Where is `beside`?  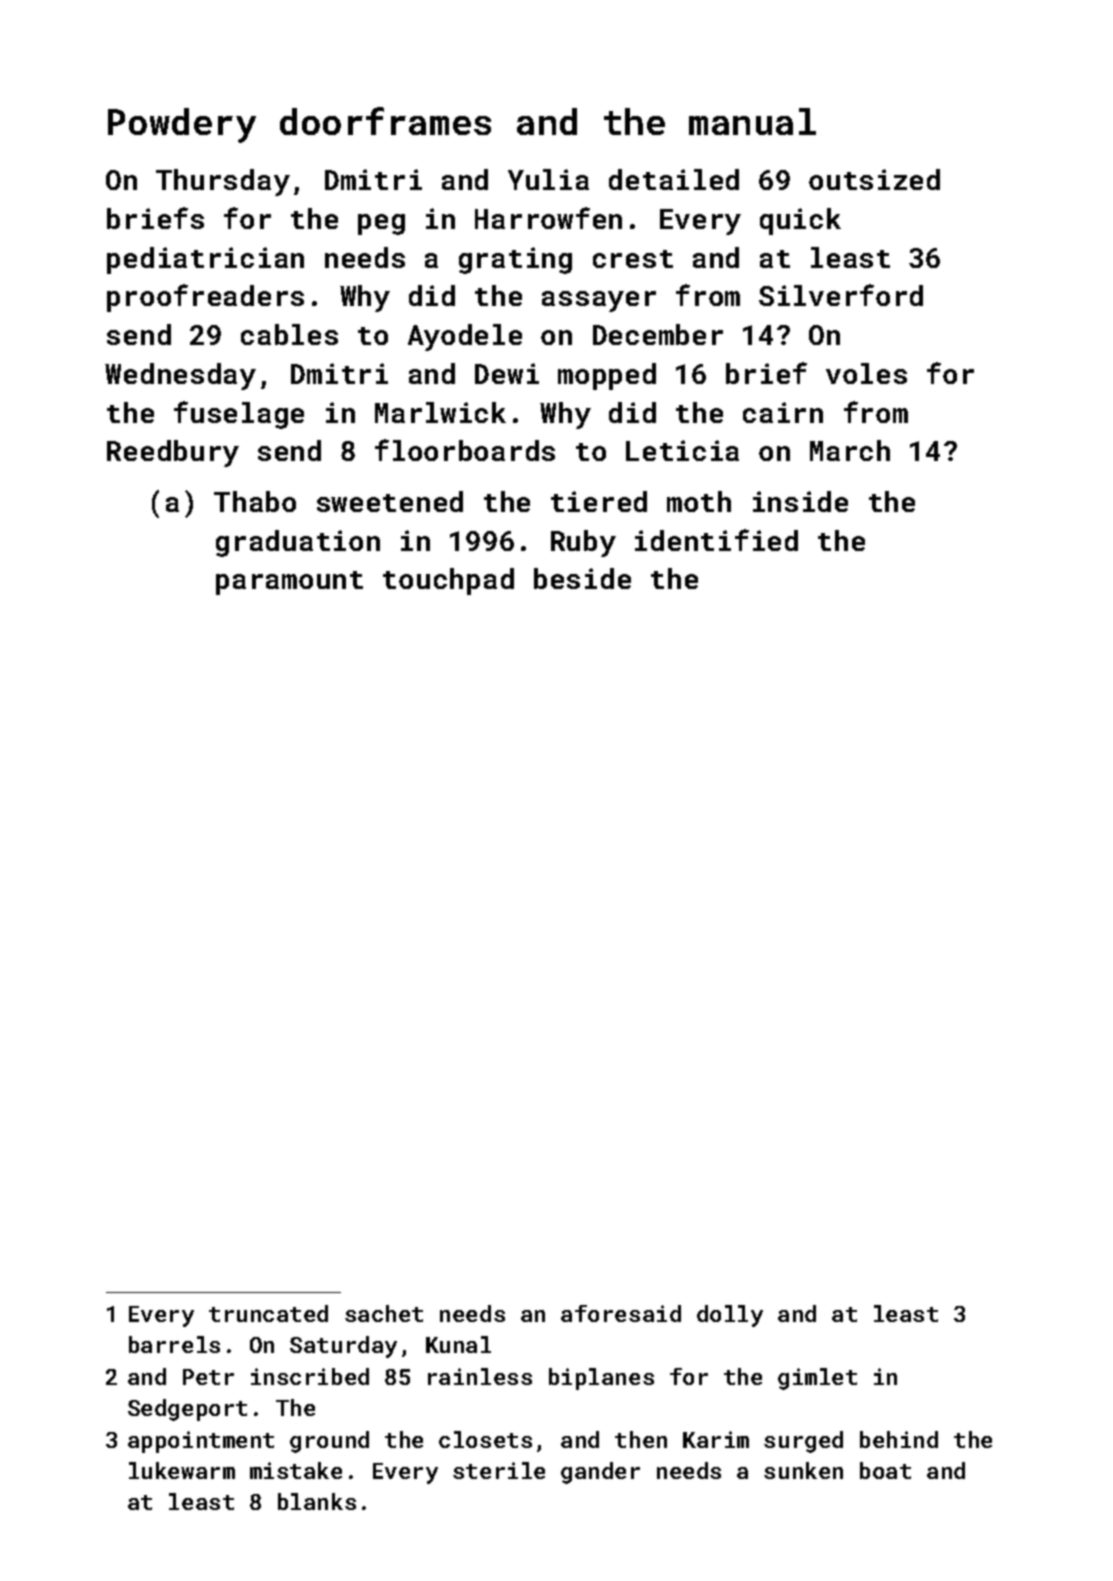 beside is located at coordinates (582, 578).
